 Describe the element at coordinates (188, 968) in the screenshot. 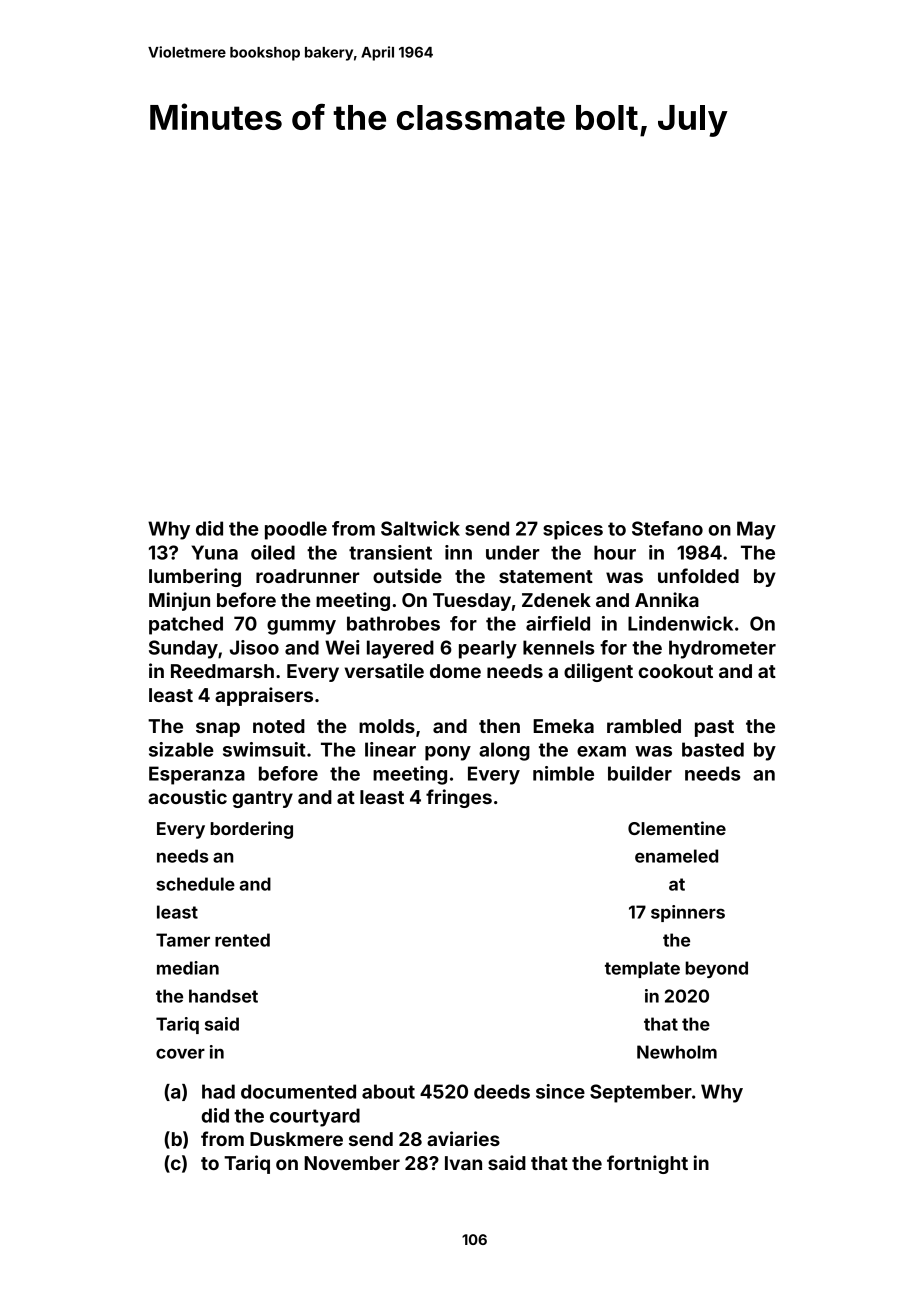

I see `median` at that location.
